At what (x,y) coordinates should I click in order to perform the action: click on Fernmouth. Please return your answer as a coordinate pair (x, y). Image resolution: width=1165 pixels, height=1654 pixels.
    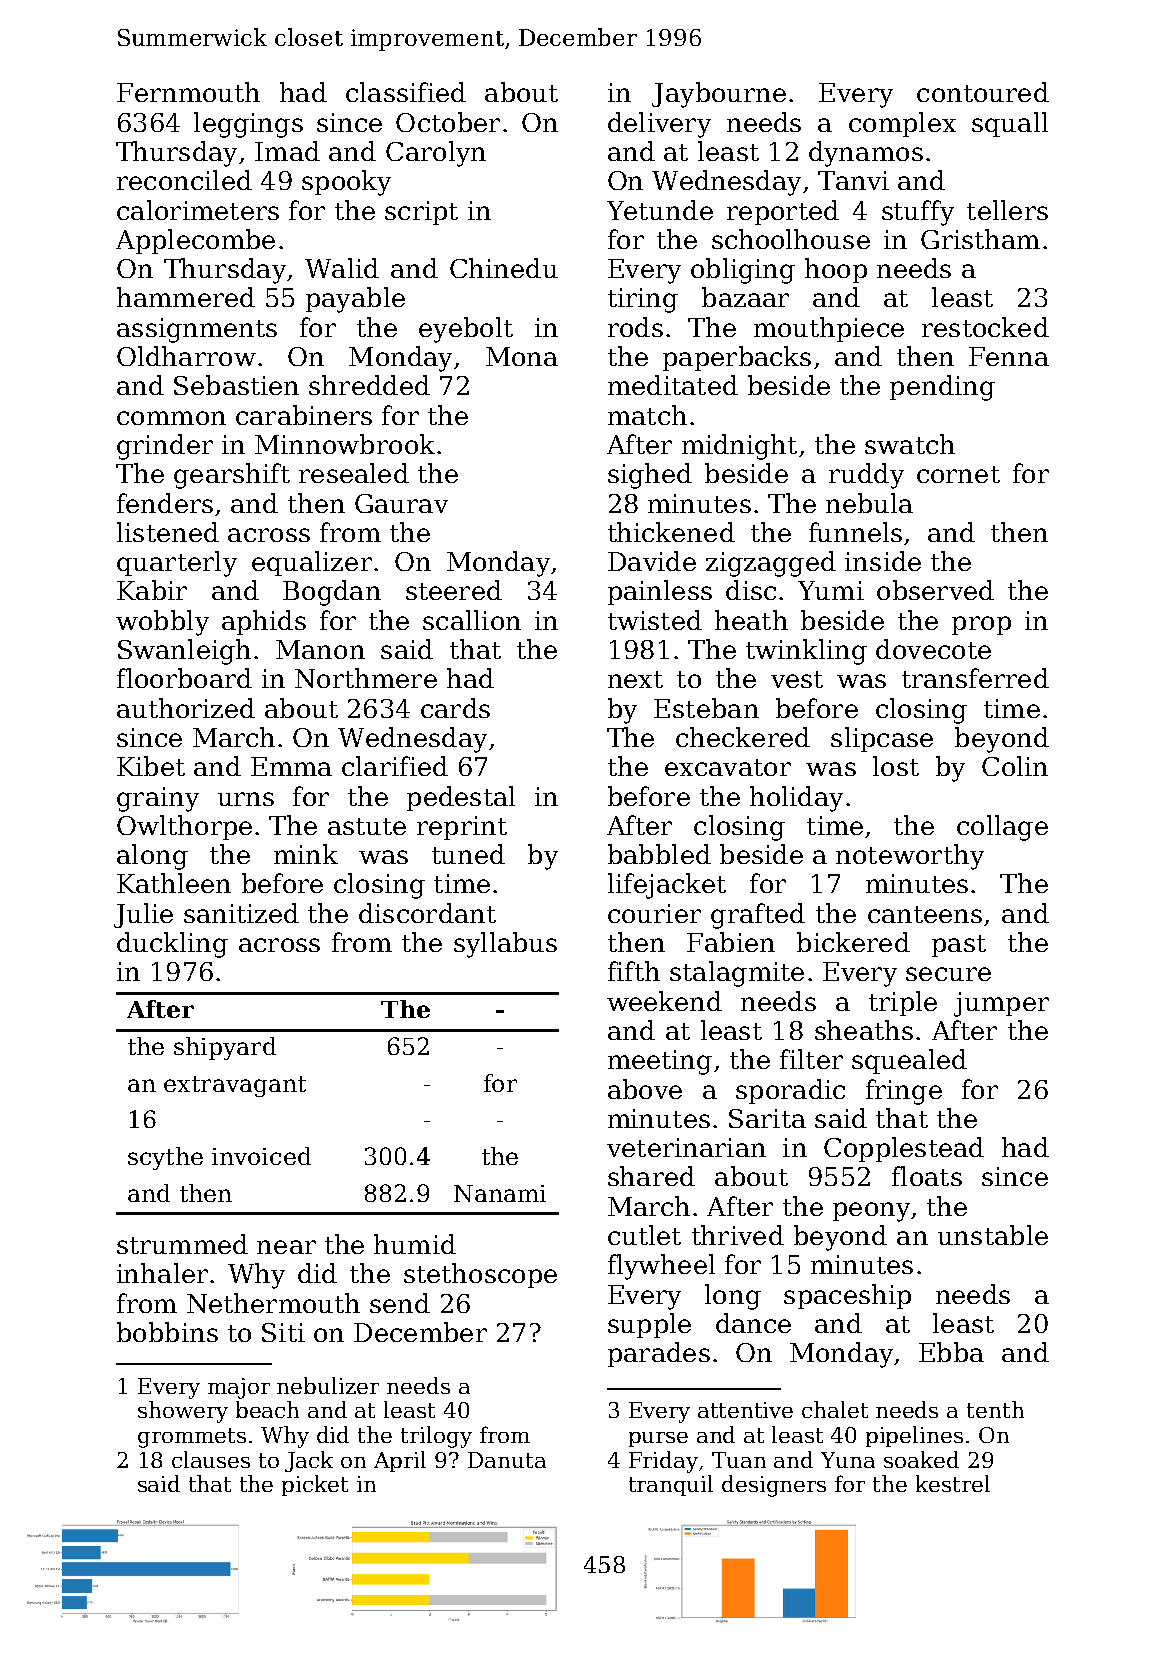
    Looking at the image, I should click on (188, 92).
